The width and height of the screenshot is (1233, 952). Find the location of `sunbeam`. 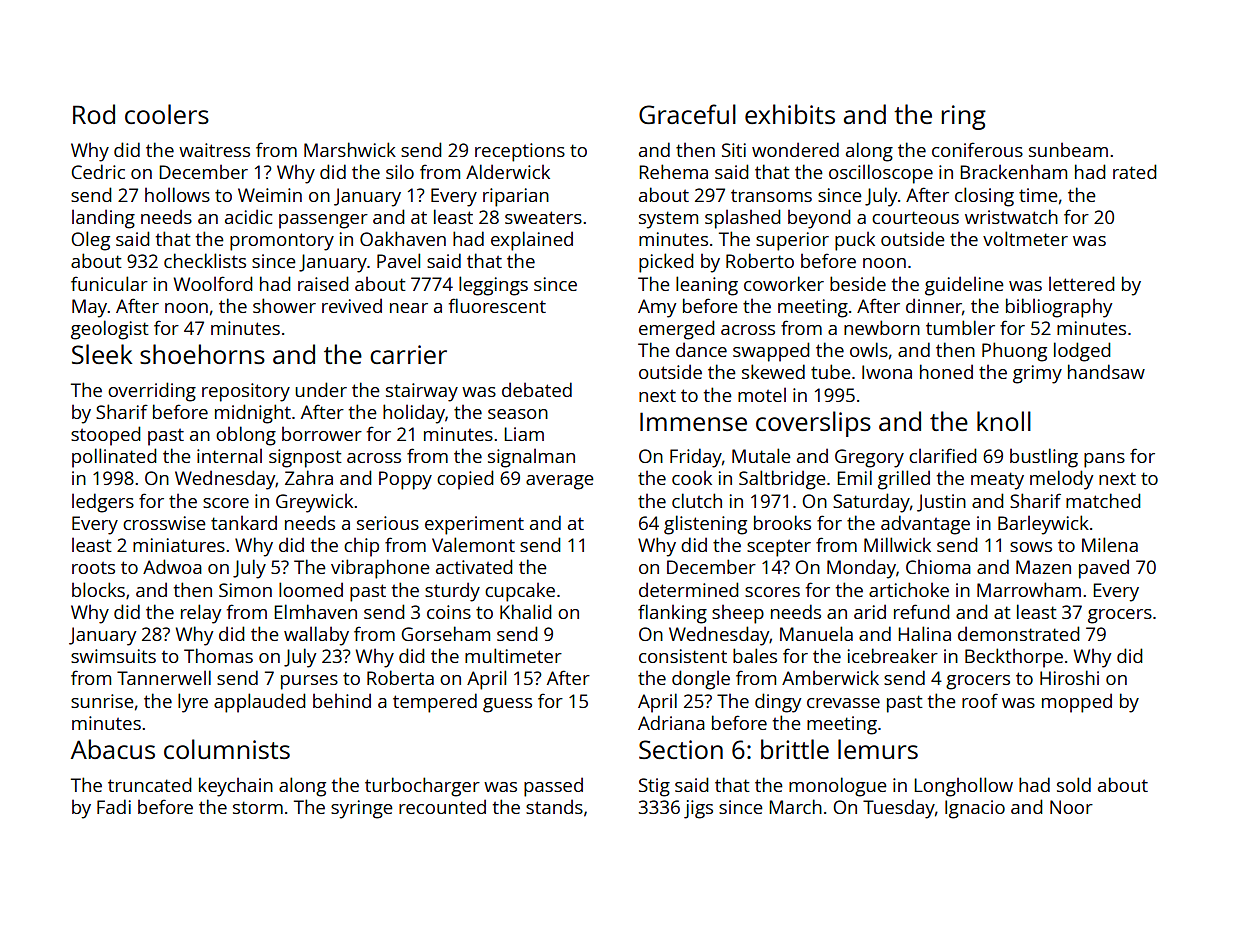

sunbeam is located at coordinates (1068, 150).
